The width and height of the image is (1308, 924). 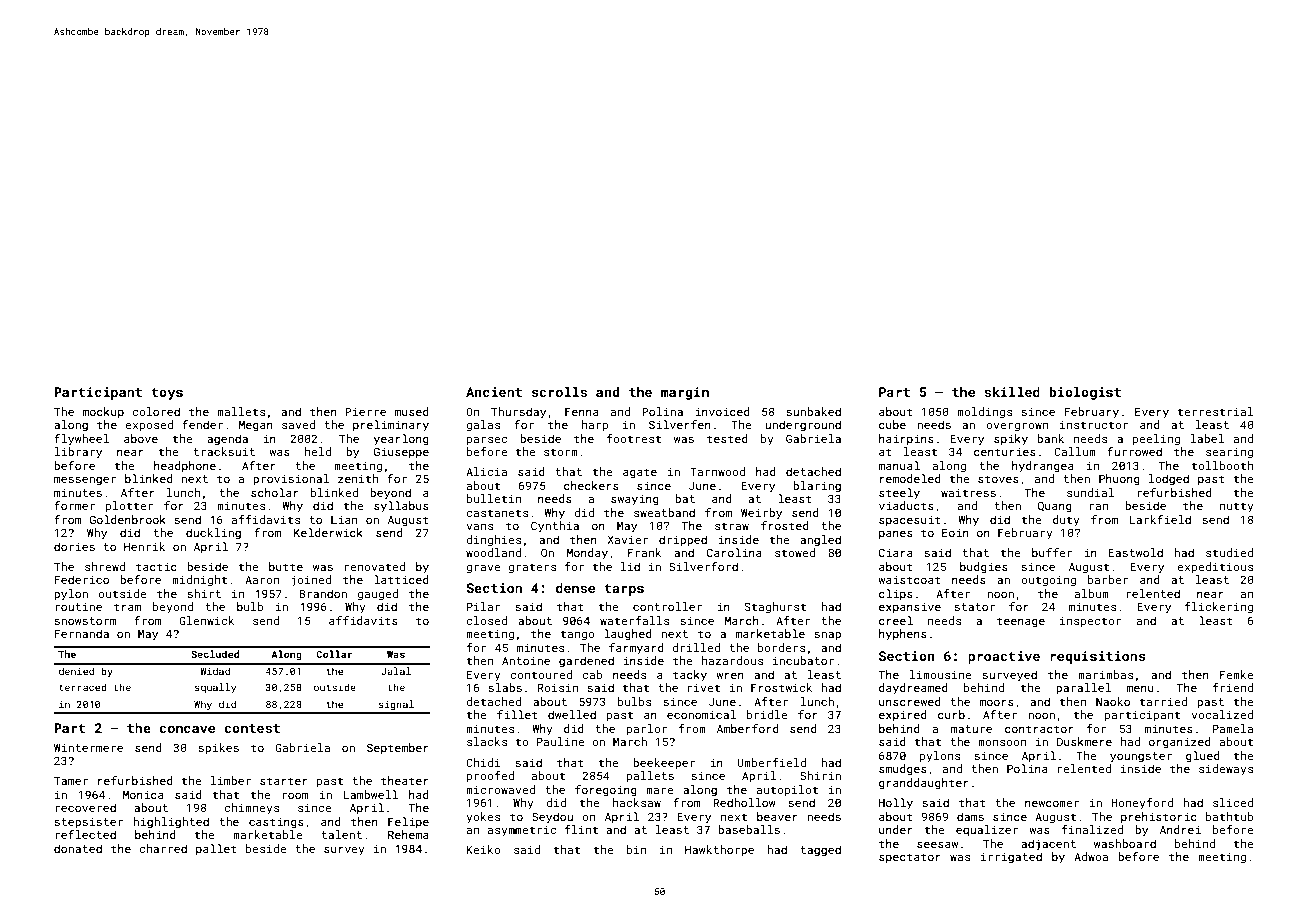 What do you see at coordinates (1222, 714) in the image?
I see `vocalized` at bounding box center [1222, 714].
